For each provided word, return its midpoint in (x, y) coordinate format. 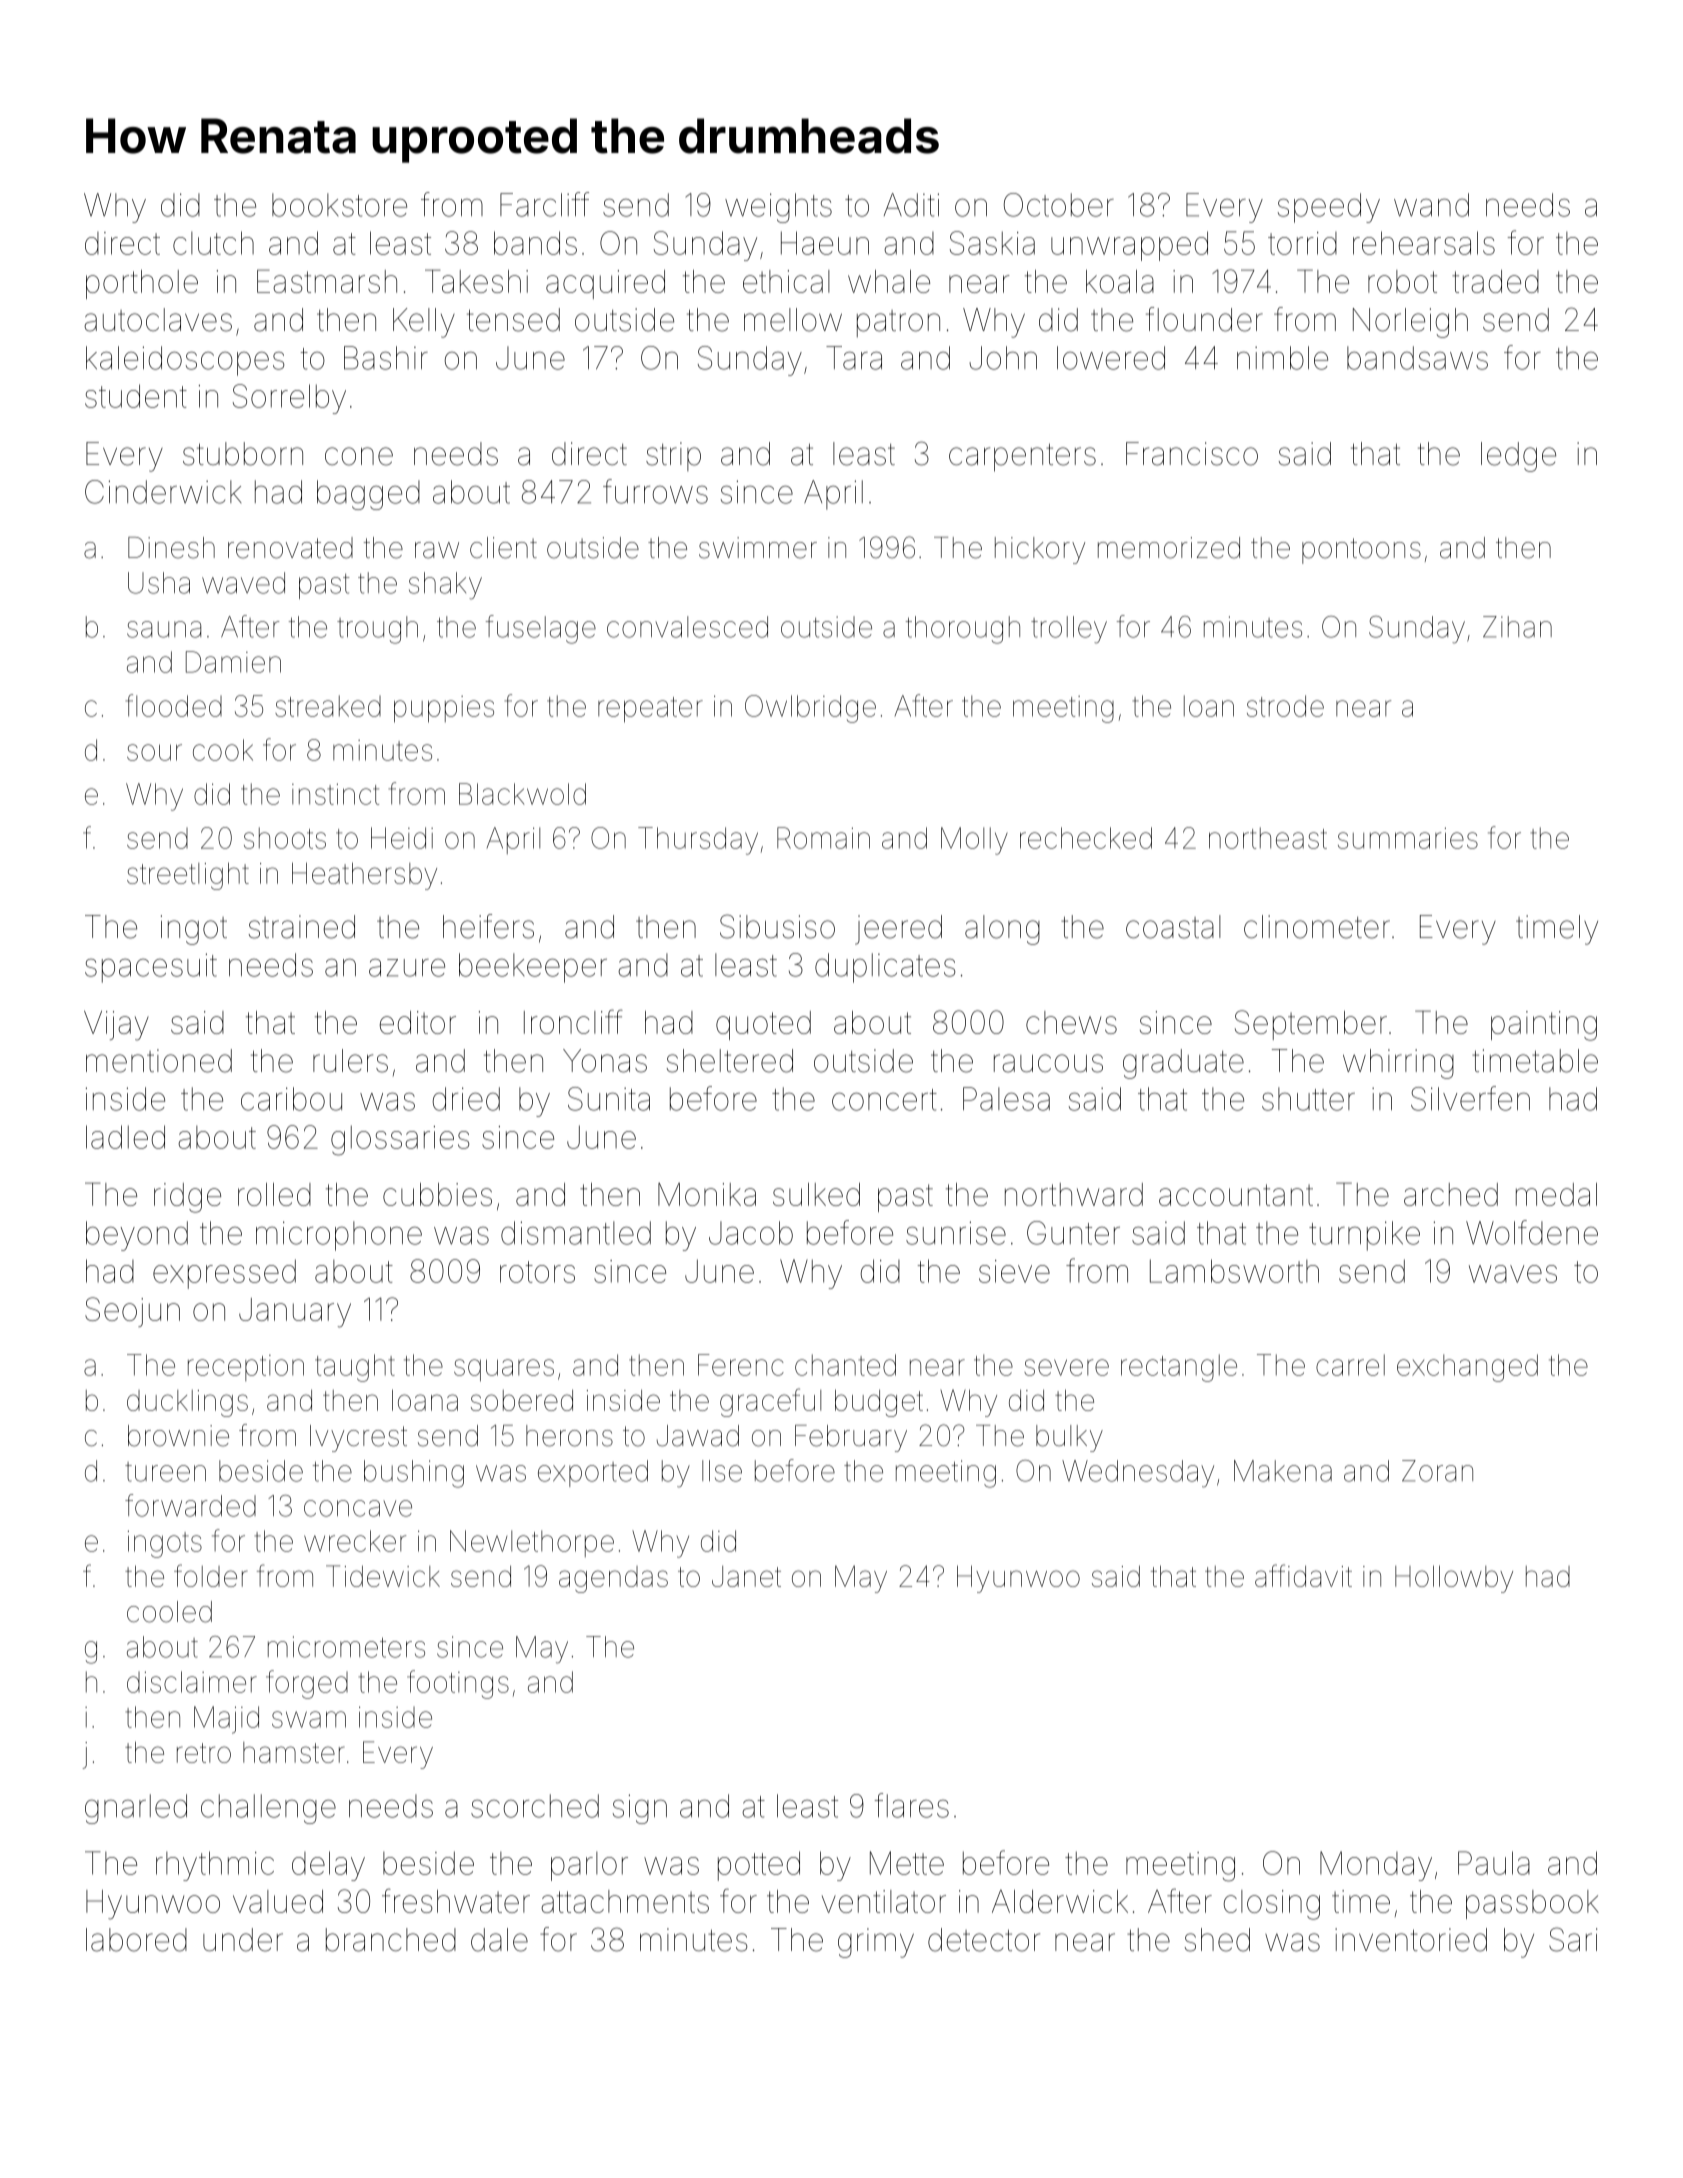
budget (879, 1403)
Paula (1494, 1863)
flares (912, 1805)
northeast (1268, 838)
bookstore (339, 205)
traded (1495, 281)
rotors (537, 1272)
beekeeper (533, 968)
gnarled (136, 1809)
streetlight (188, 876)
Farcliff (544, 204)
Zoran (1437, 1471)
